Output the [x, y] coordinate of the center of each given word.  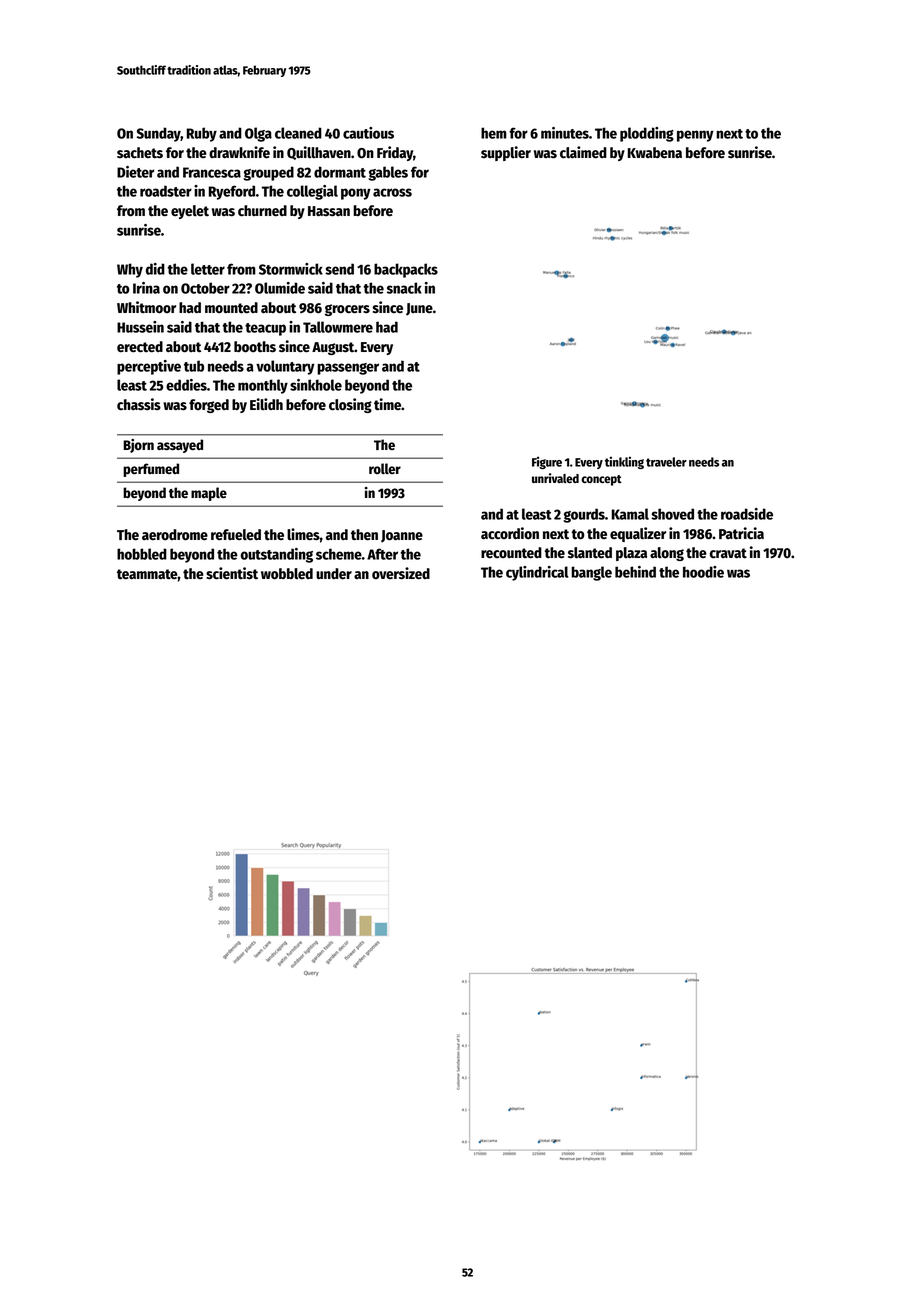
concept [601, 480]
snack [404, 288]
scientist [232, 573]
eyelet [190, 212]
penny [695, 136]
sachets [140, 153]
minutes [565, 133]
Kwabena [655, 152]
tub [194, 366]
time [387, 404]
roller [385, 469]
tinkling [624, 463]
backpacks [406, 270]
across [392, 192]
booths [255, 347]
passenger [348, 369]
